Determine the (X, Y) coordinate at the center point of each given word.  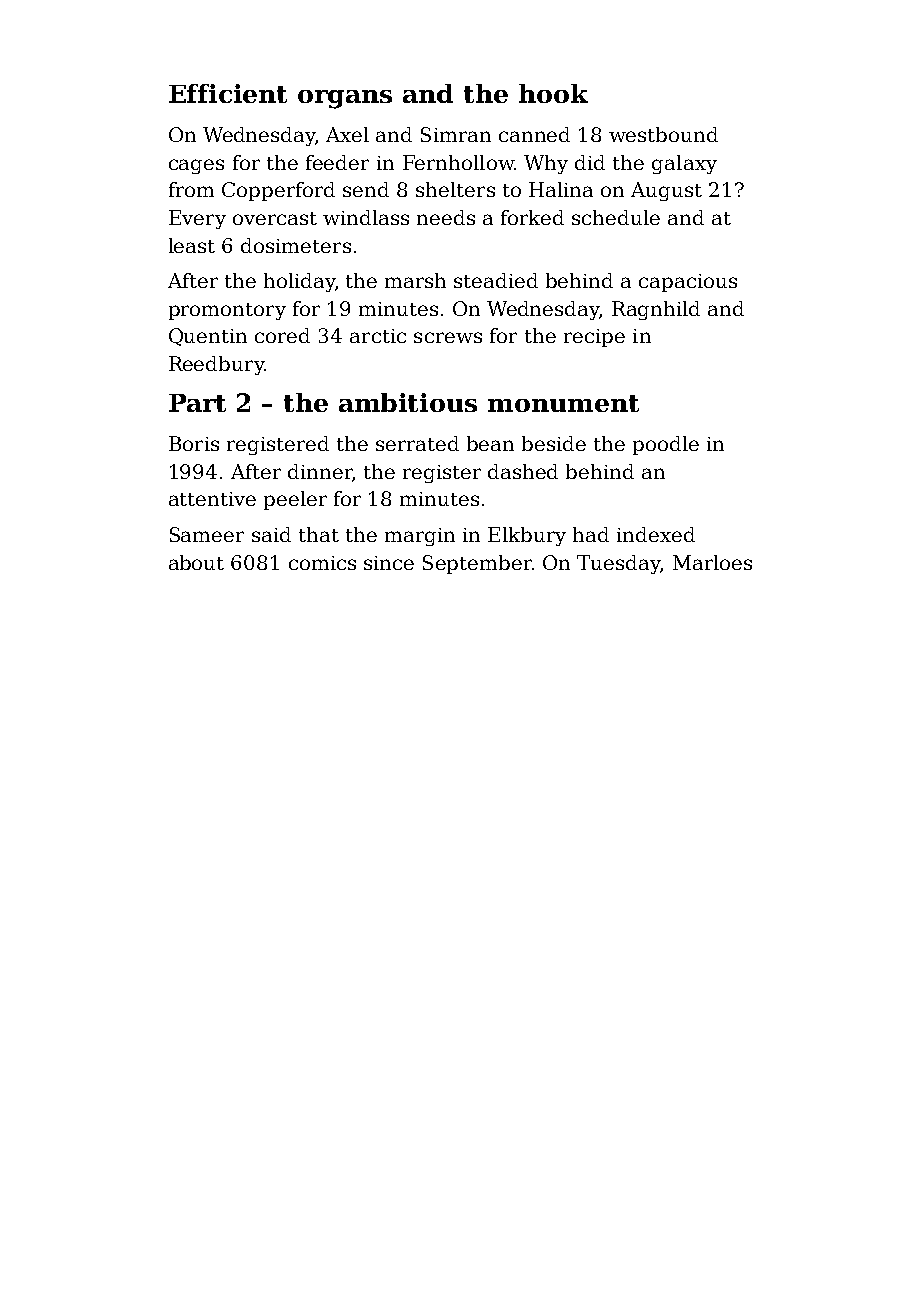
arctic (378, 336)
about (196, 562)
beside (554, 443)
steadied (496, 280)
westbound (663, 134)
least (192, 245)
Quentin (208, 337)
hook (553, 93)
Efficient (228, 93)
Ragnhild (656, 310)
